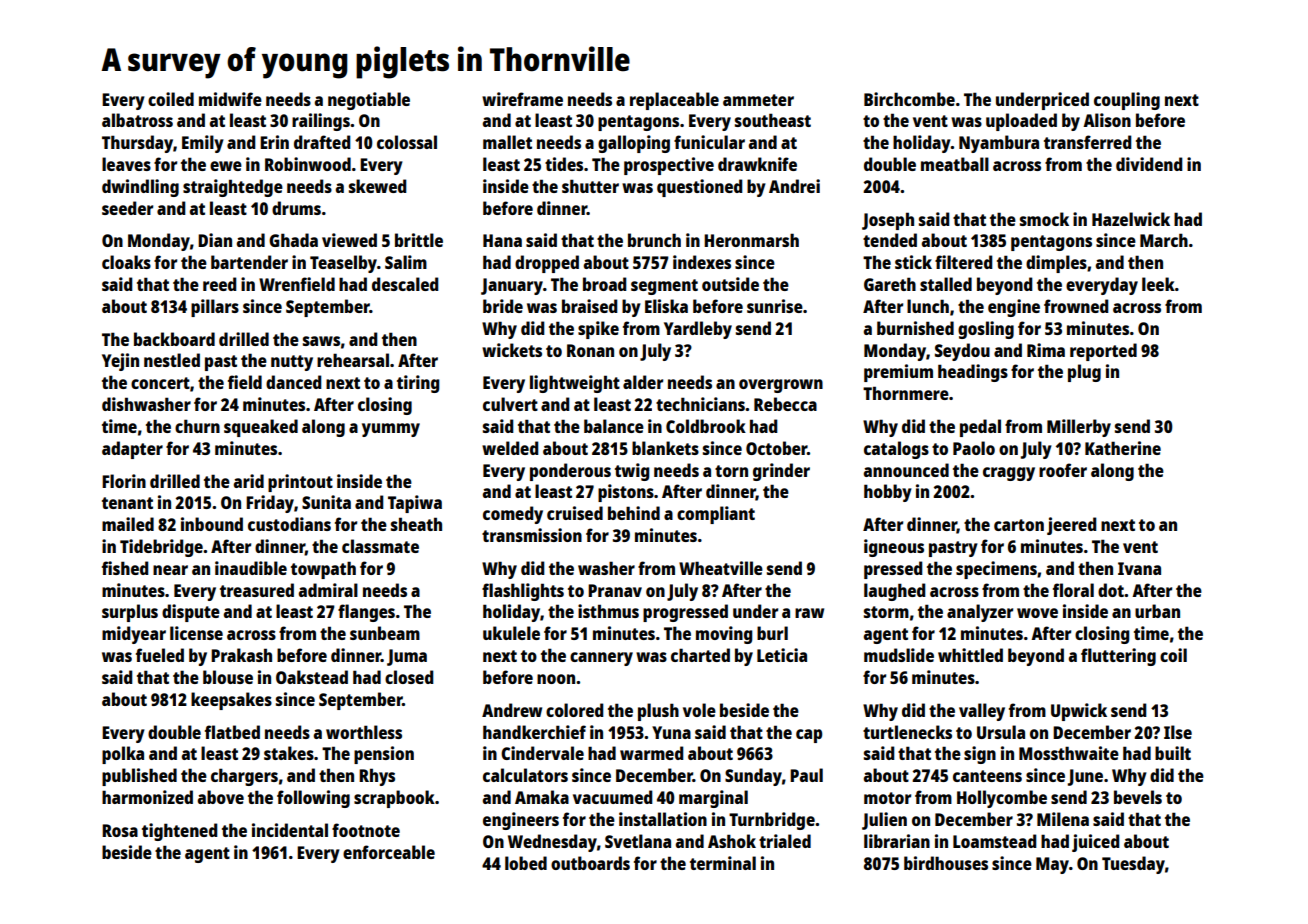  Describe the element at coordinates (349, 240) in the page. I see `viewed` at that location.
